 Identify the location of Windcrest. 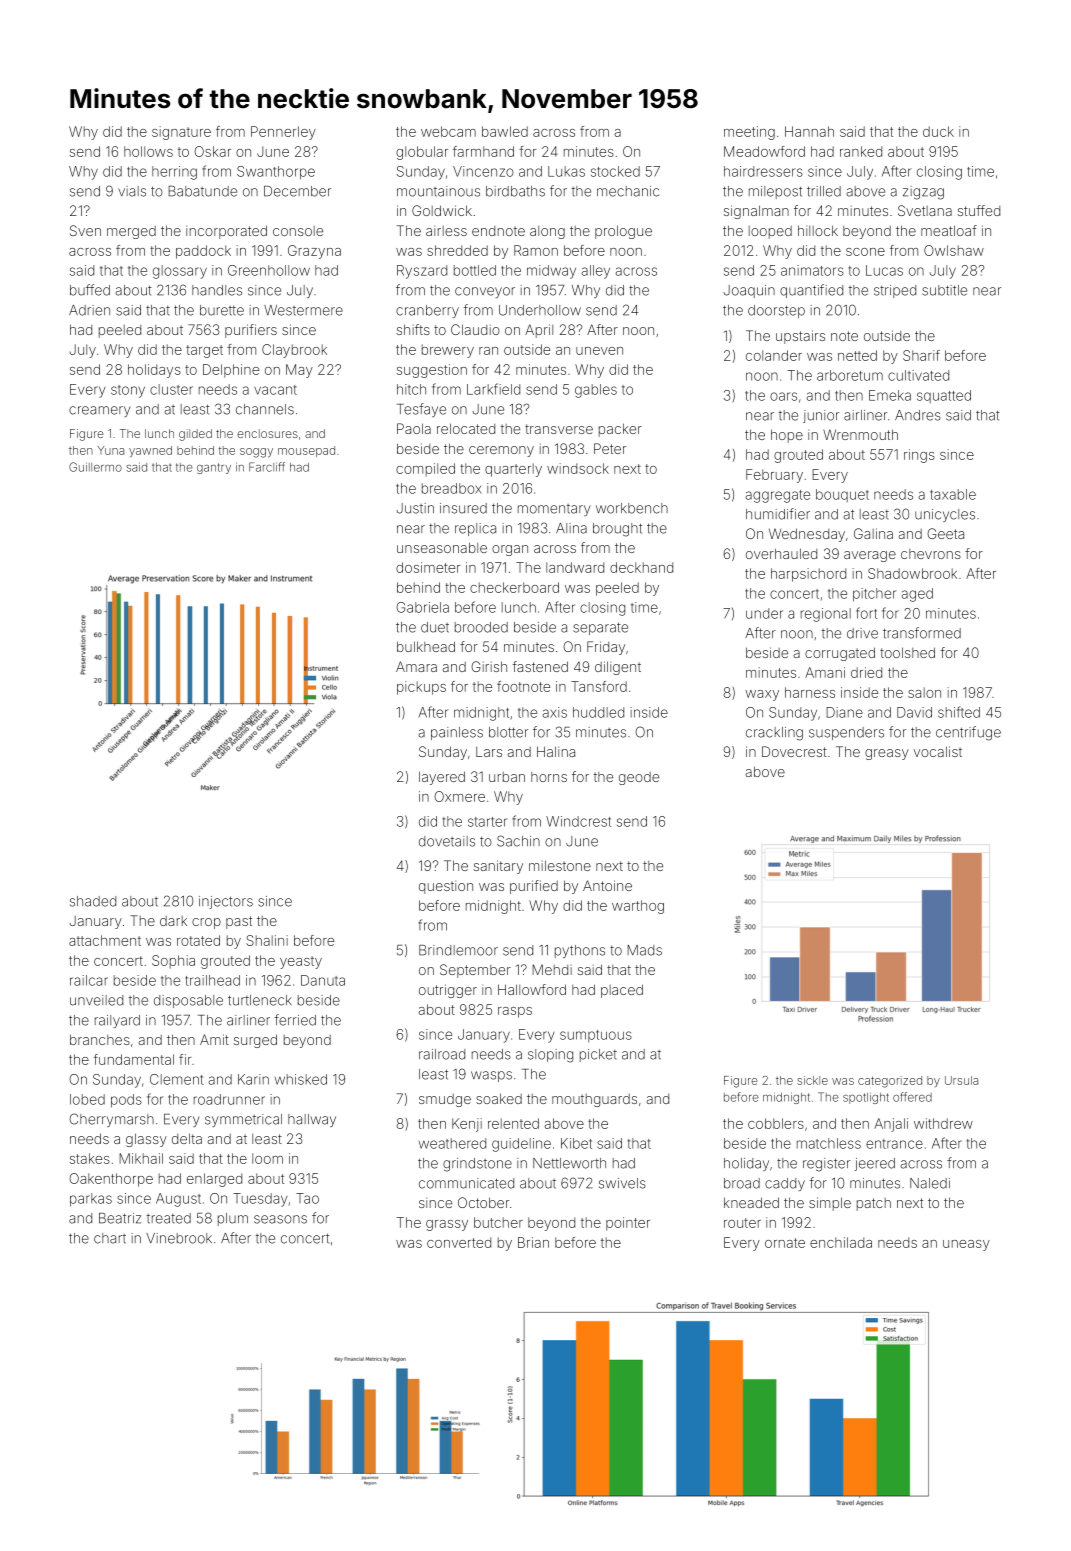
(578, 821).
